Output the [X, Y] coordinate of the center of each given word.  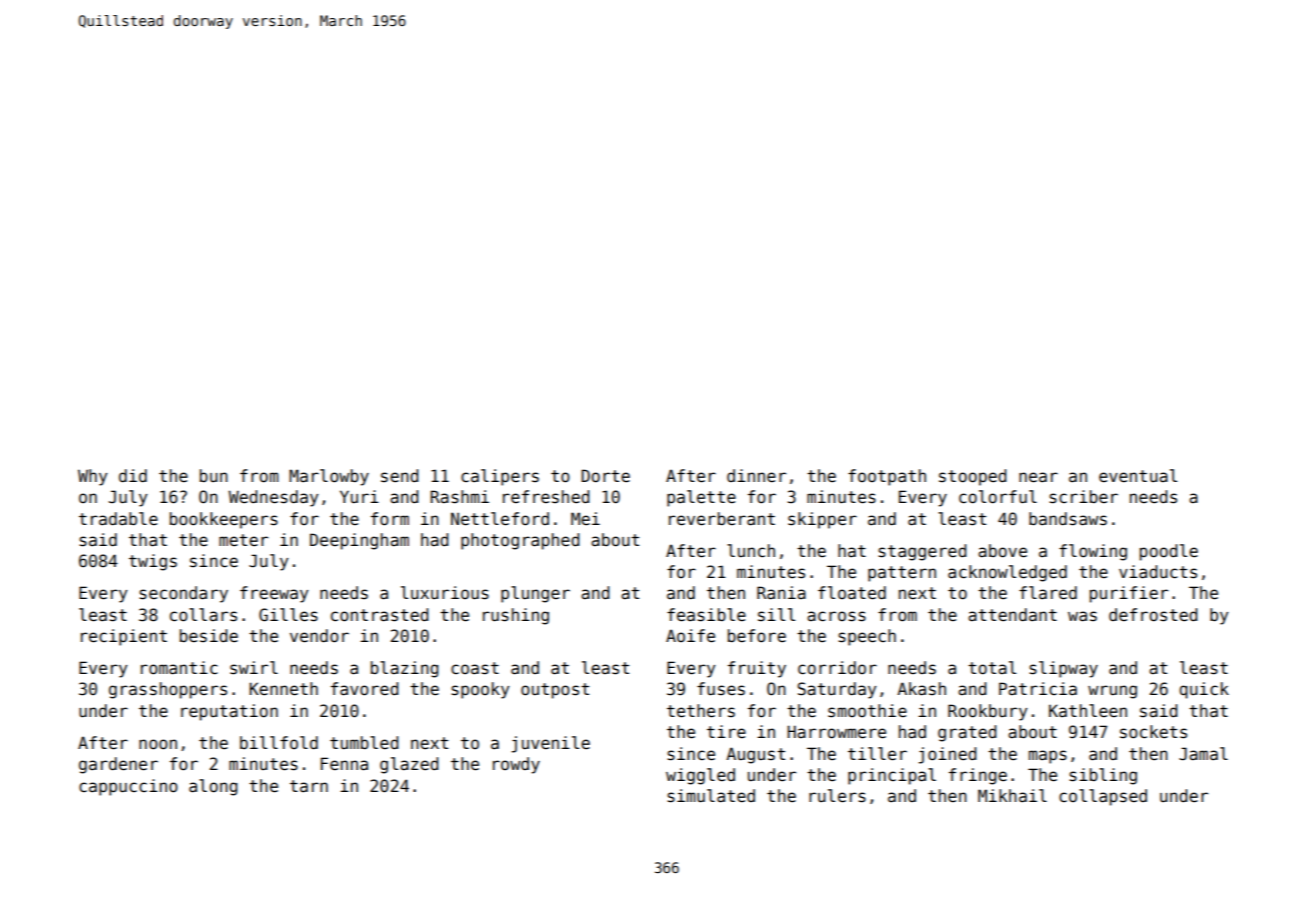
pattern [902, 574]
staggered [922, 552]
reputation [229, 712]
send [400, 476]
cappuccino [128, 787]
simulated [711, 796]
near [1038, 477]
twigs [153, 562]
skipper [822, 520]
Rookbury [988, 712]
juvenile [551, 744]
